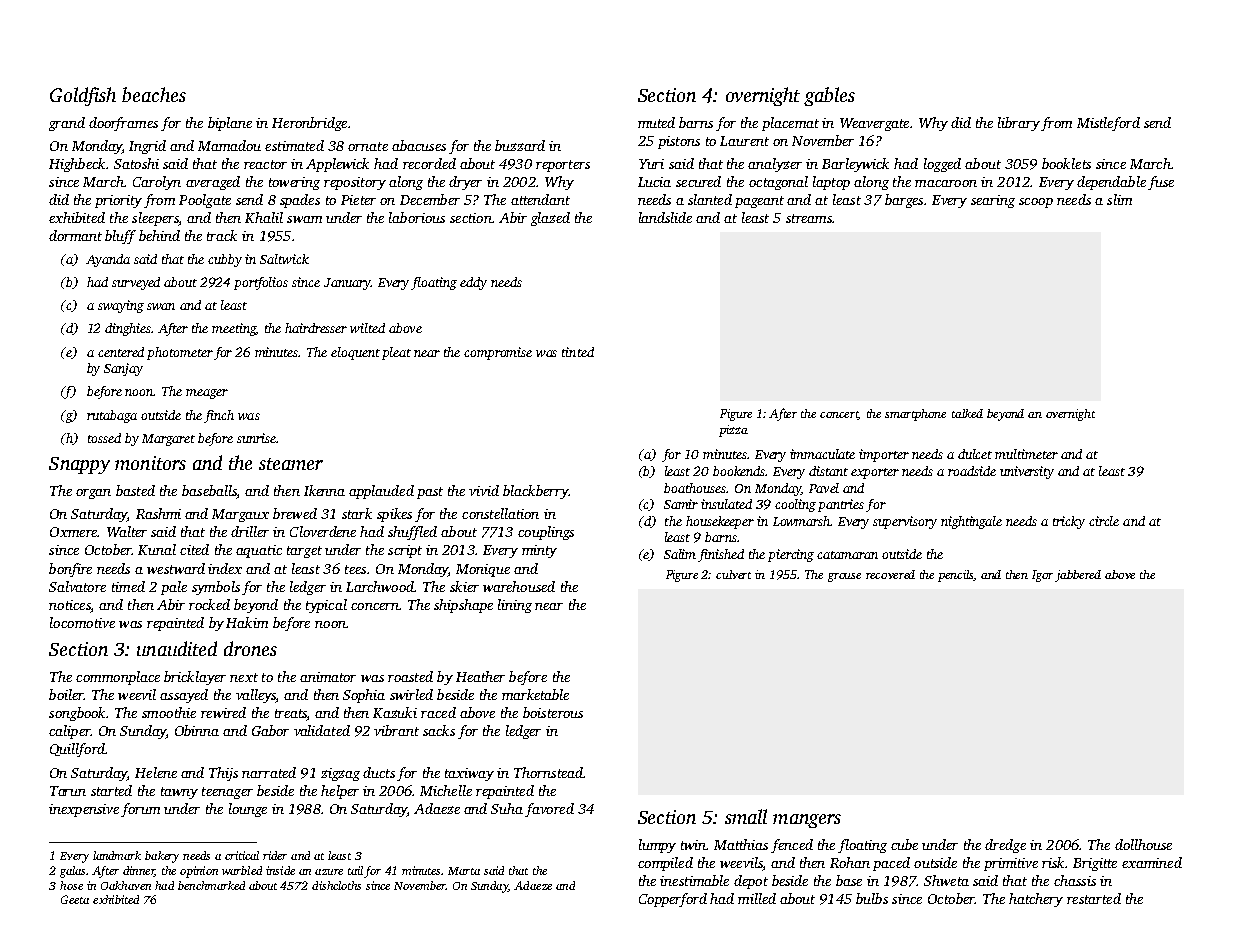 This screenshot has width=1233, height=952. What do you see at coordinates (1069, 522) in the screenshot?
I see `tricky` at bounding box center [1069, 522].
